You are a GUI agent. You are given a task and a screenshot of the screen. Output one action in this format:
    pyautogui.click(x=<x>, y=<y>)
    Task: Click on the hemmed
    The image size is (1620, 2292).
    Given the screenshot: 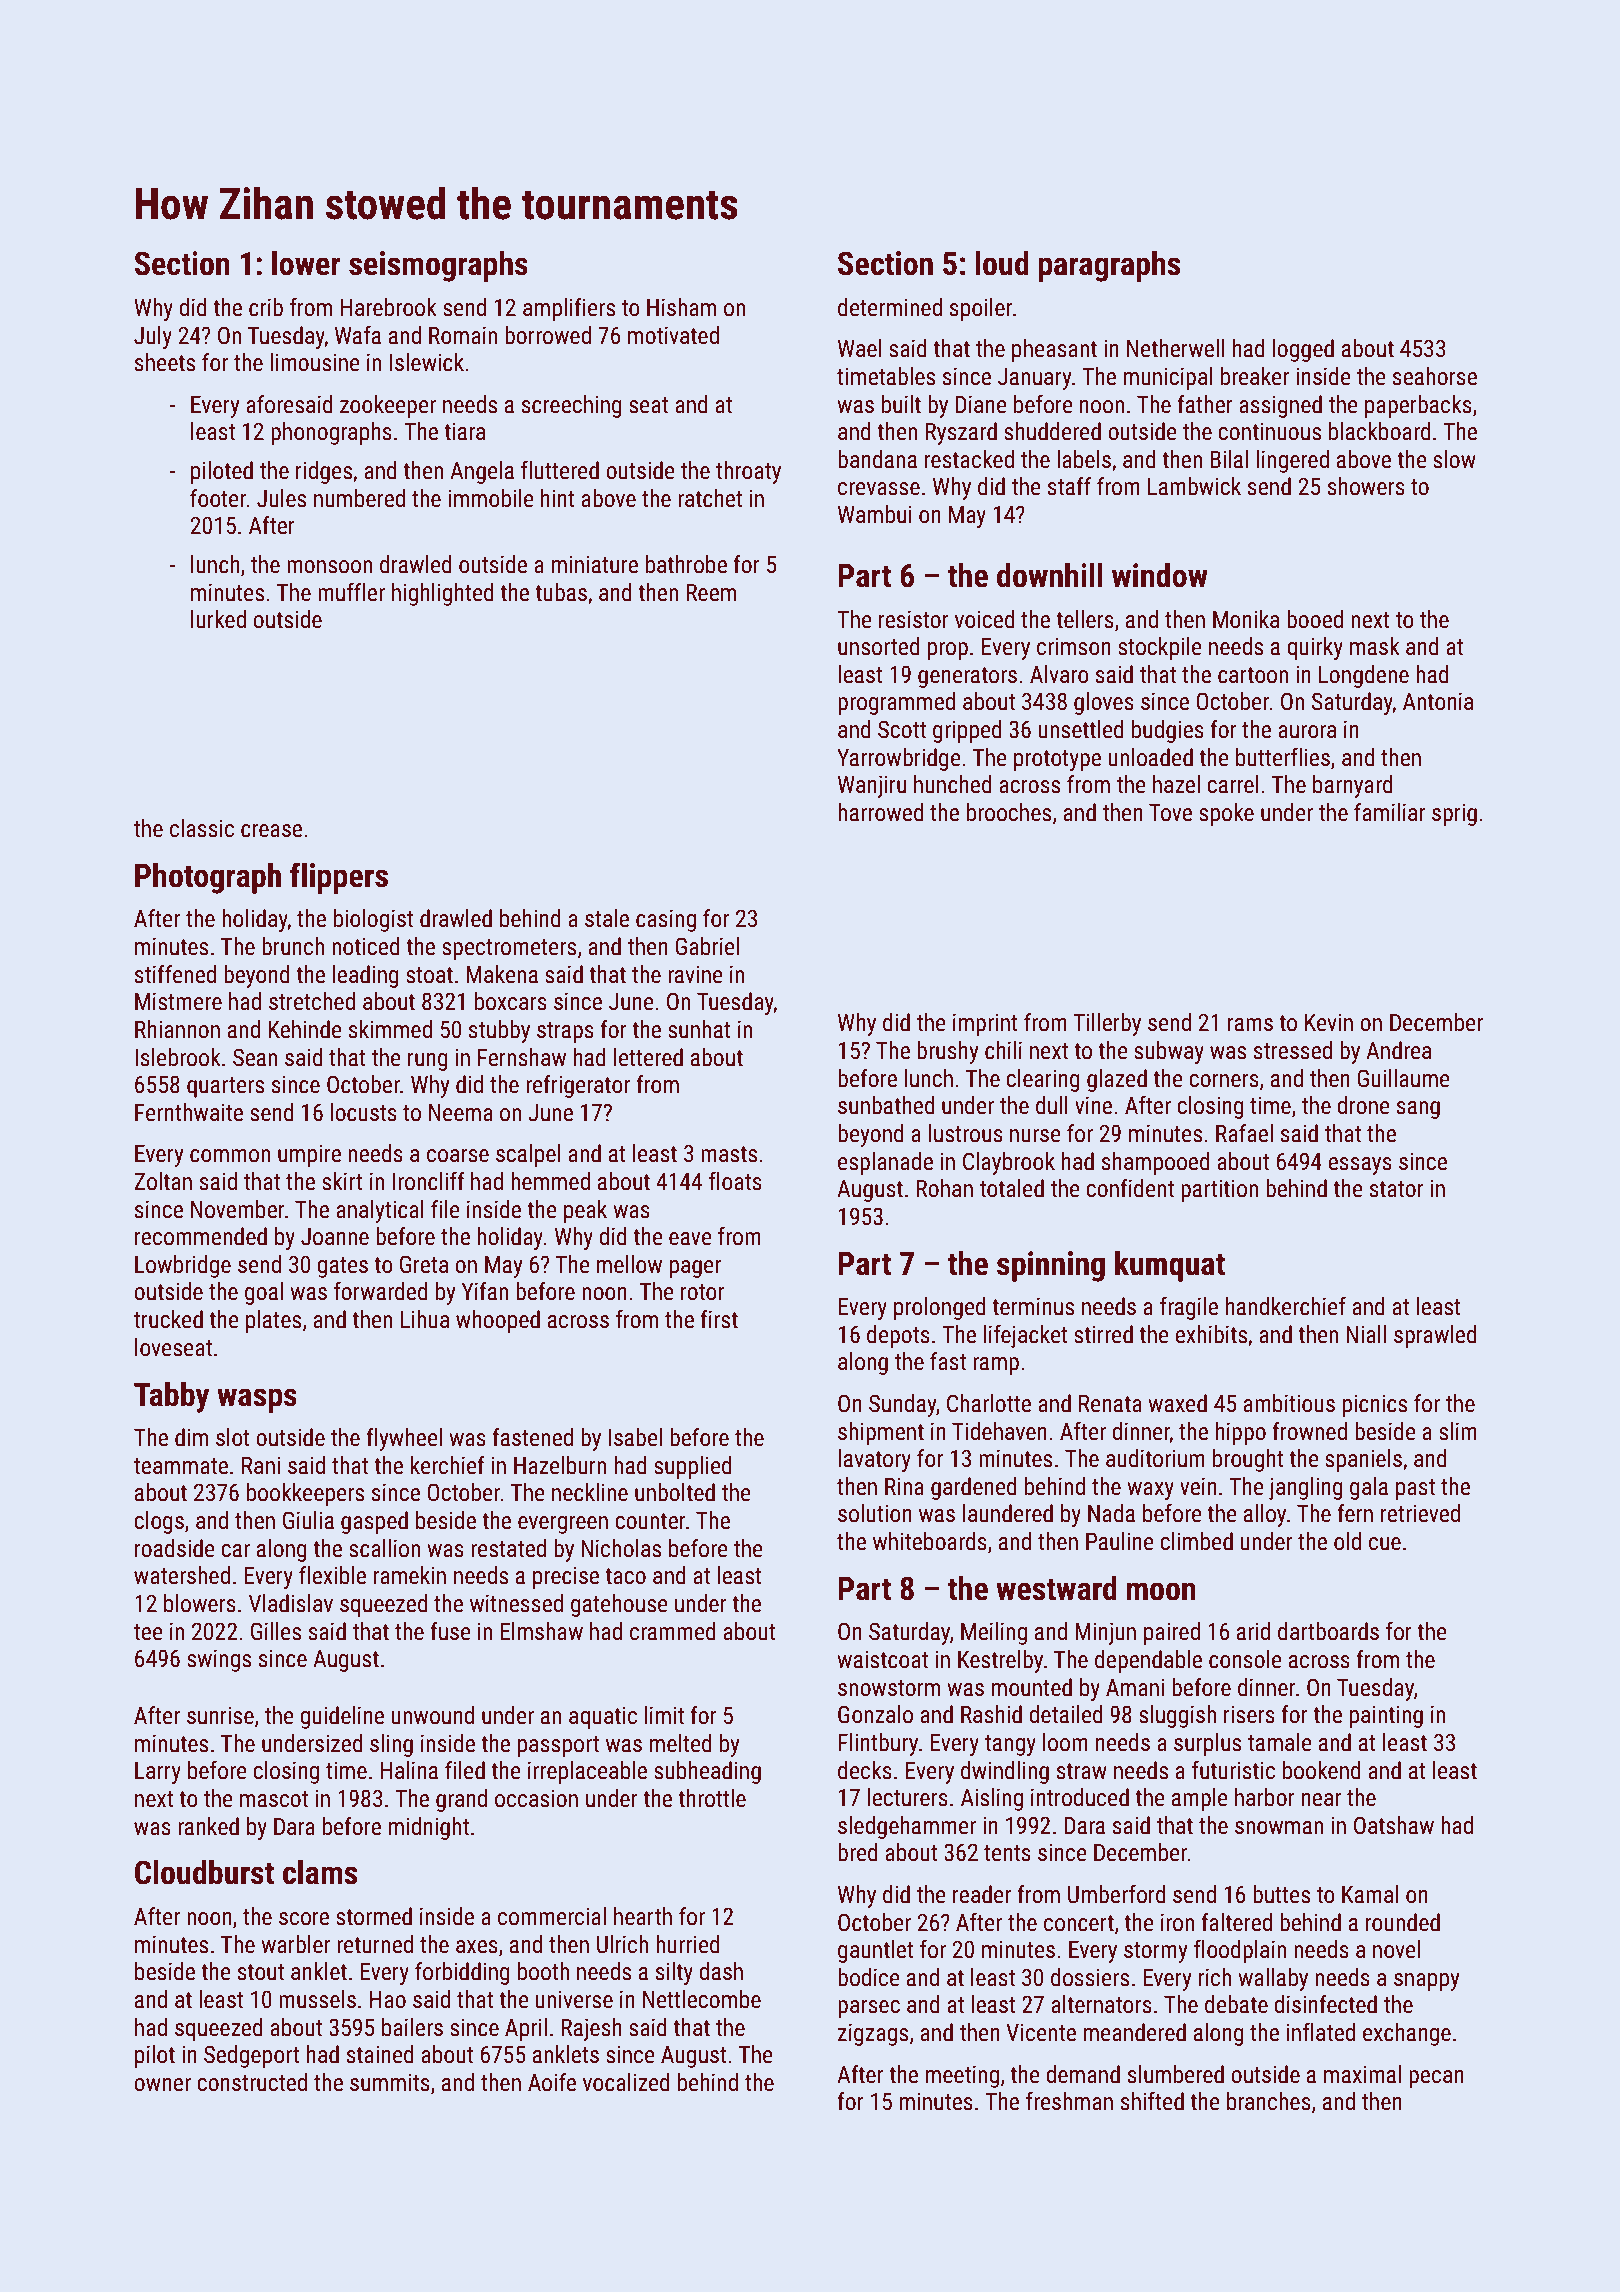 What is the action you would take?
    pyautogui.click(x=550, y=1181)
